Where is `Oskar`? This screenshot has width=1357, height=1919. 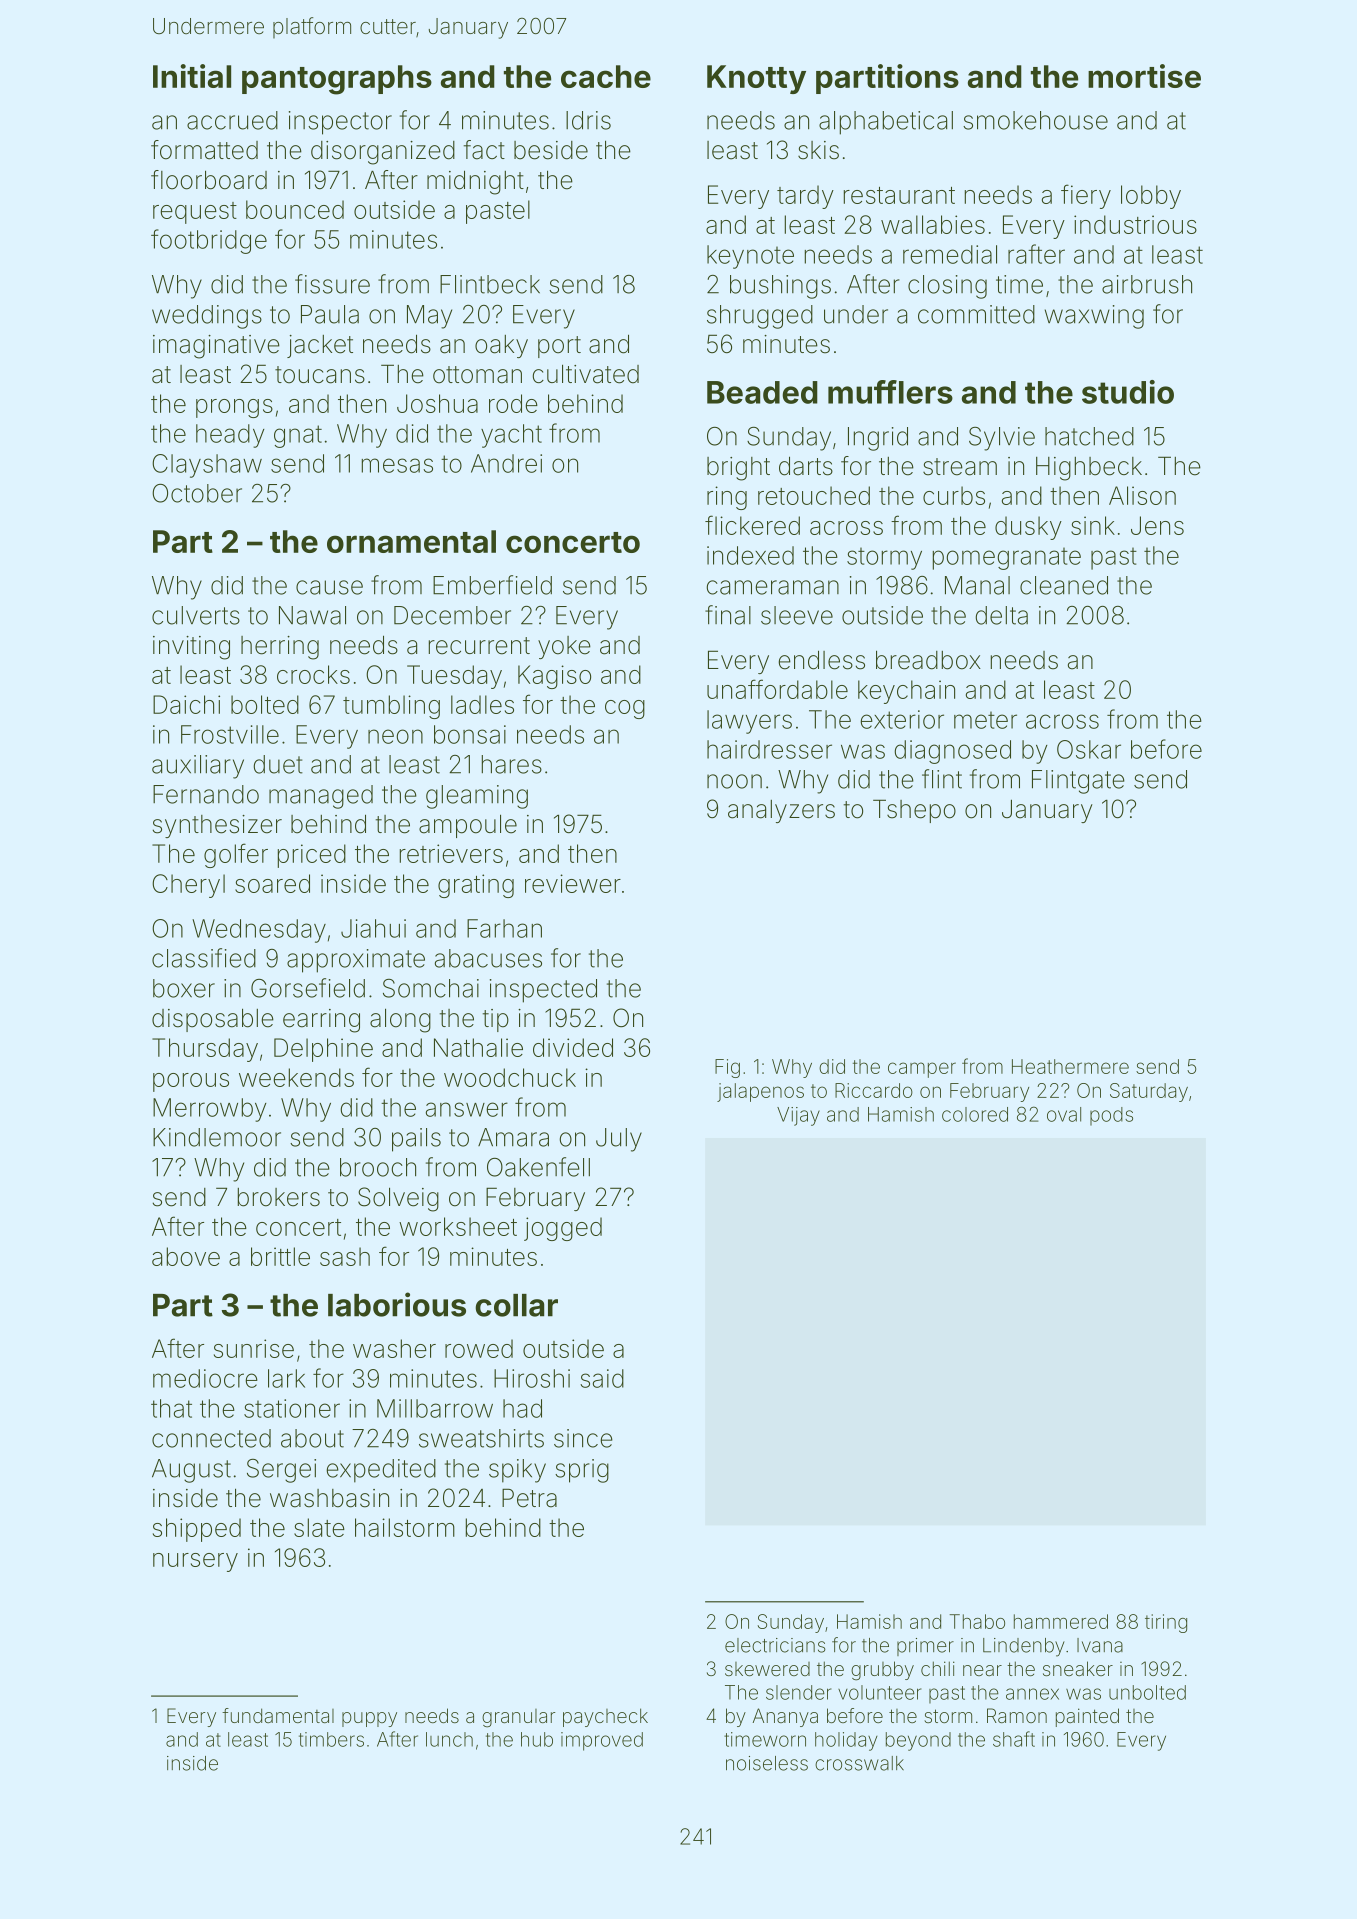
Oskar is located at coordinates (1089, 749).
